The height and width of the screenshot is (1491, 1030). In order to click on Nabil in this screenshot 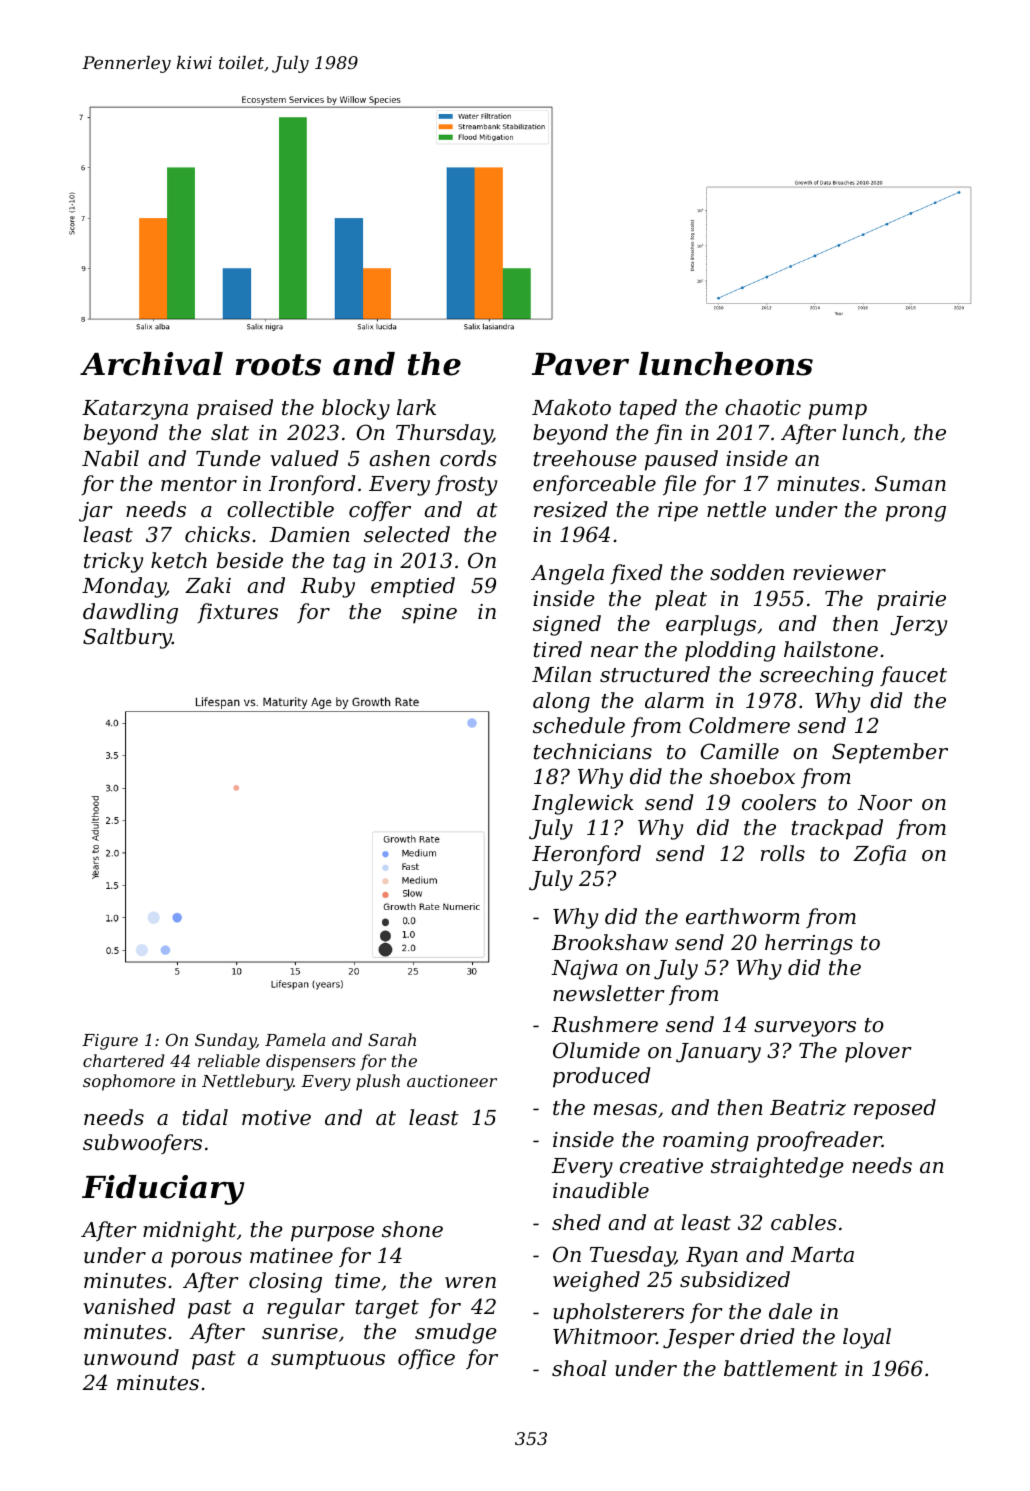, I will do `click(110, 458)`.
